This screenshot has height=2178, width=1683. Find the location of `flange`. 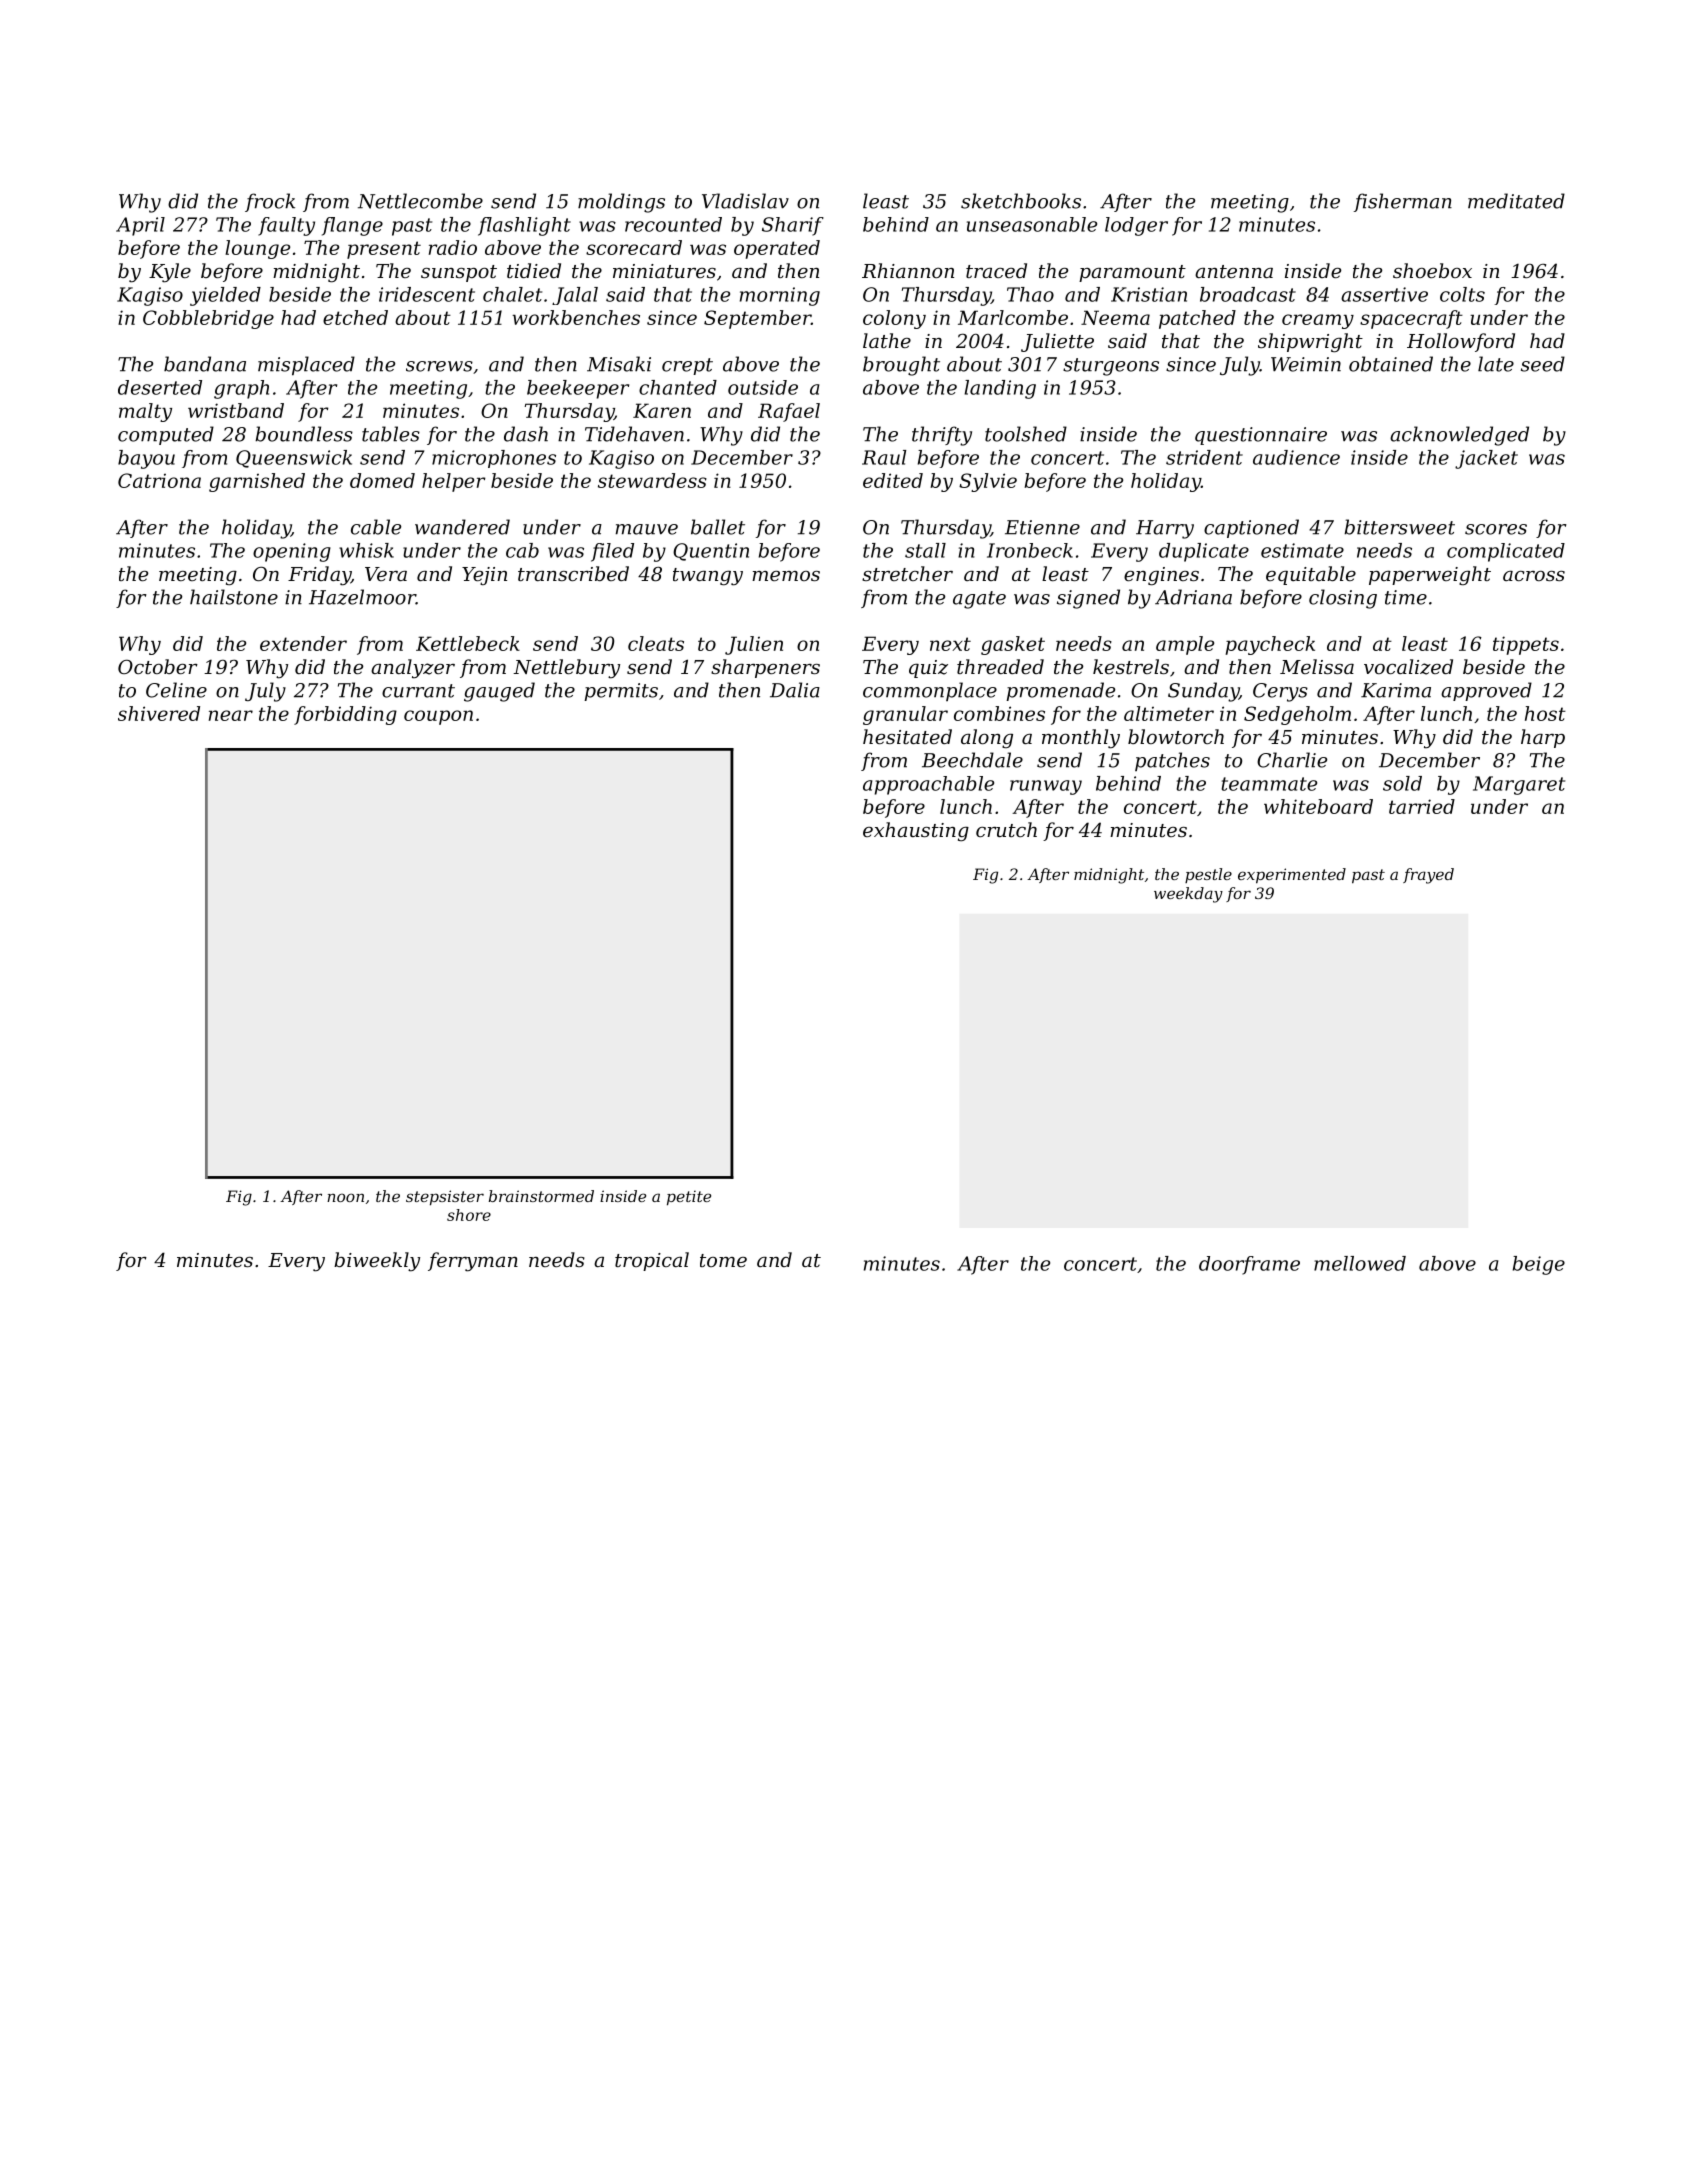

flange is located at coordinates (352, 226).
